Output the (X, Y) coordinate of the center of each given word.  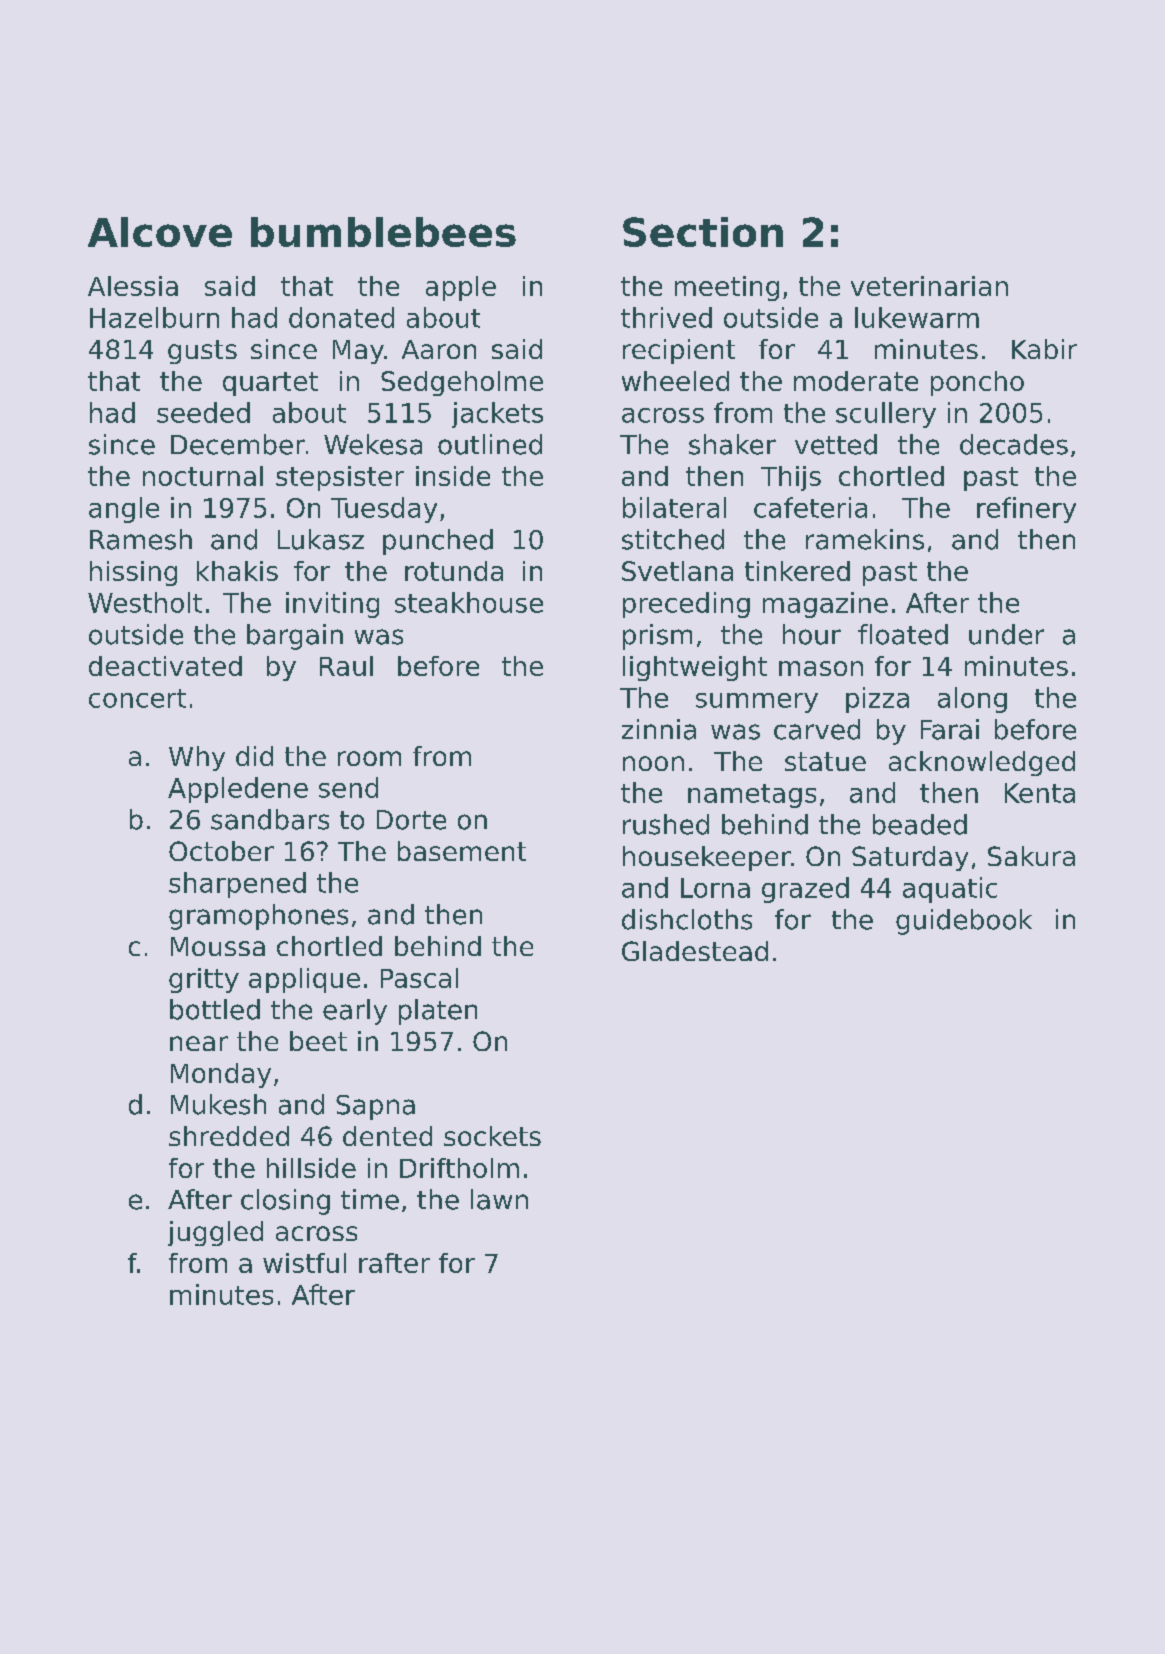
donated (341, 317)
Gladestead (695, 951)
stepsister (340, 478)
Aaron (439, 349)
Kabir (1044, 349)
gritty (204, 980)
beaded (920, 824)
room (369, 758)
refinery (1026, 510)
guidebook (964, 922)
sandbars (270, 819)
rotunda (454, 571)
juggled (215, 1233)
